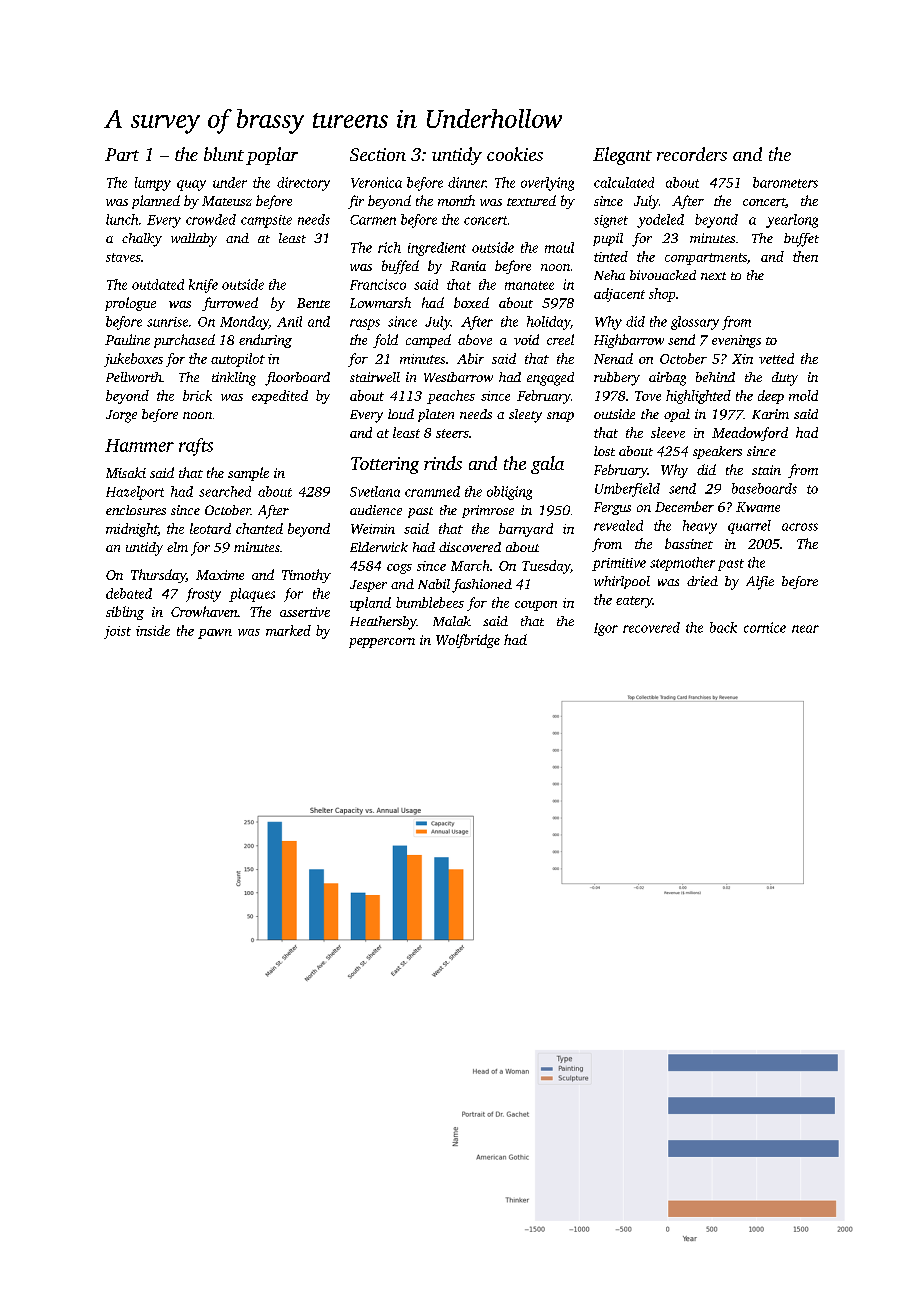 The width and height of the screenshot is (924, 1308). What do you see at coordinates (196, 447) in the screenshot?
I see `rafts` at bounding box center [196, 447].
